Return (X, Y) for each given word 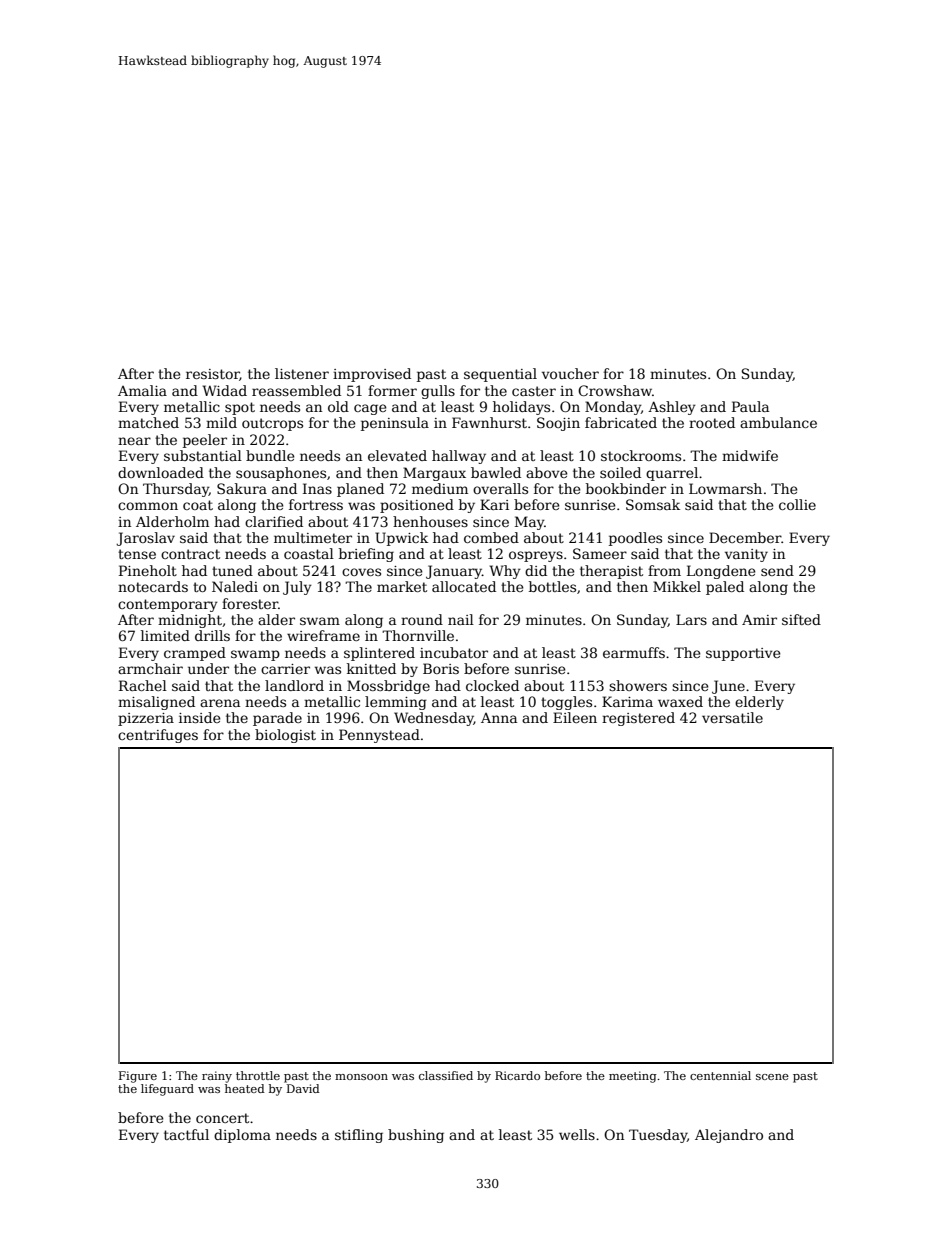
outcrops (272, 424)
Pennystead (379, 736)
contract (190, 554)
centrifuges (158, 736)
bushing (416, 1136)
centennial (720, 1075)
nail (461, 619)
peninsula (395, 424)
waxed (680, 701)
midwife (750, 455)
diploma (242, 1136)
